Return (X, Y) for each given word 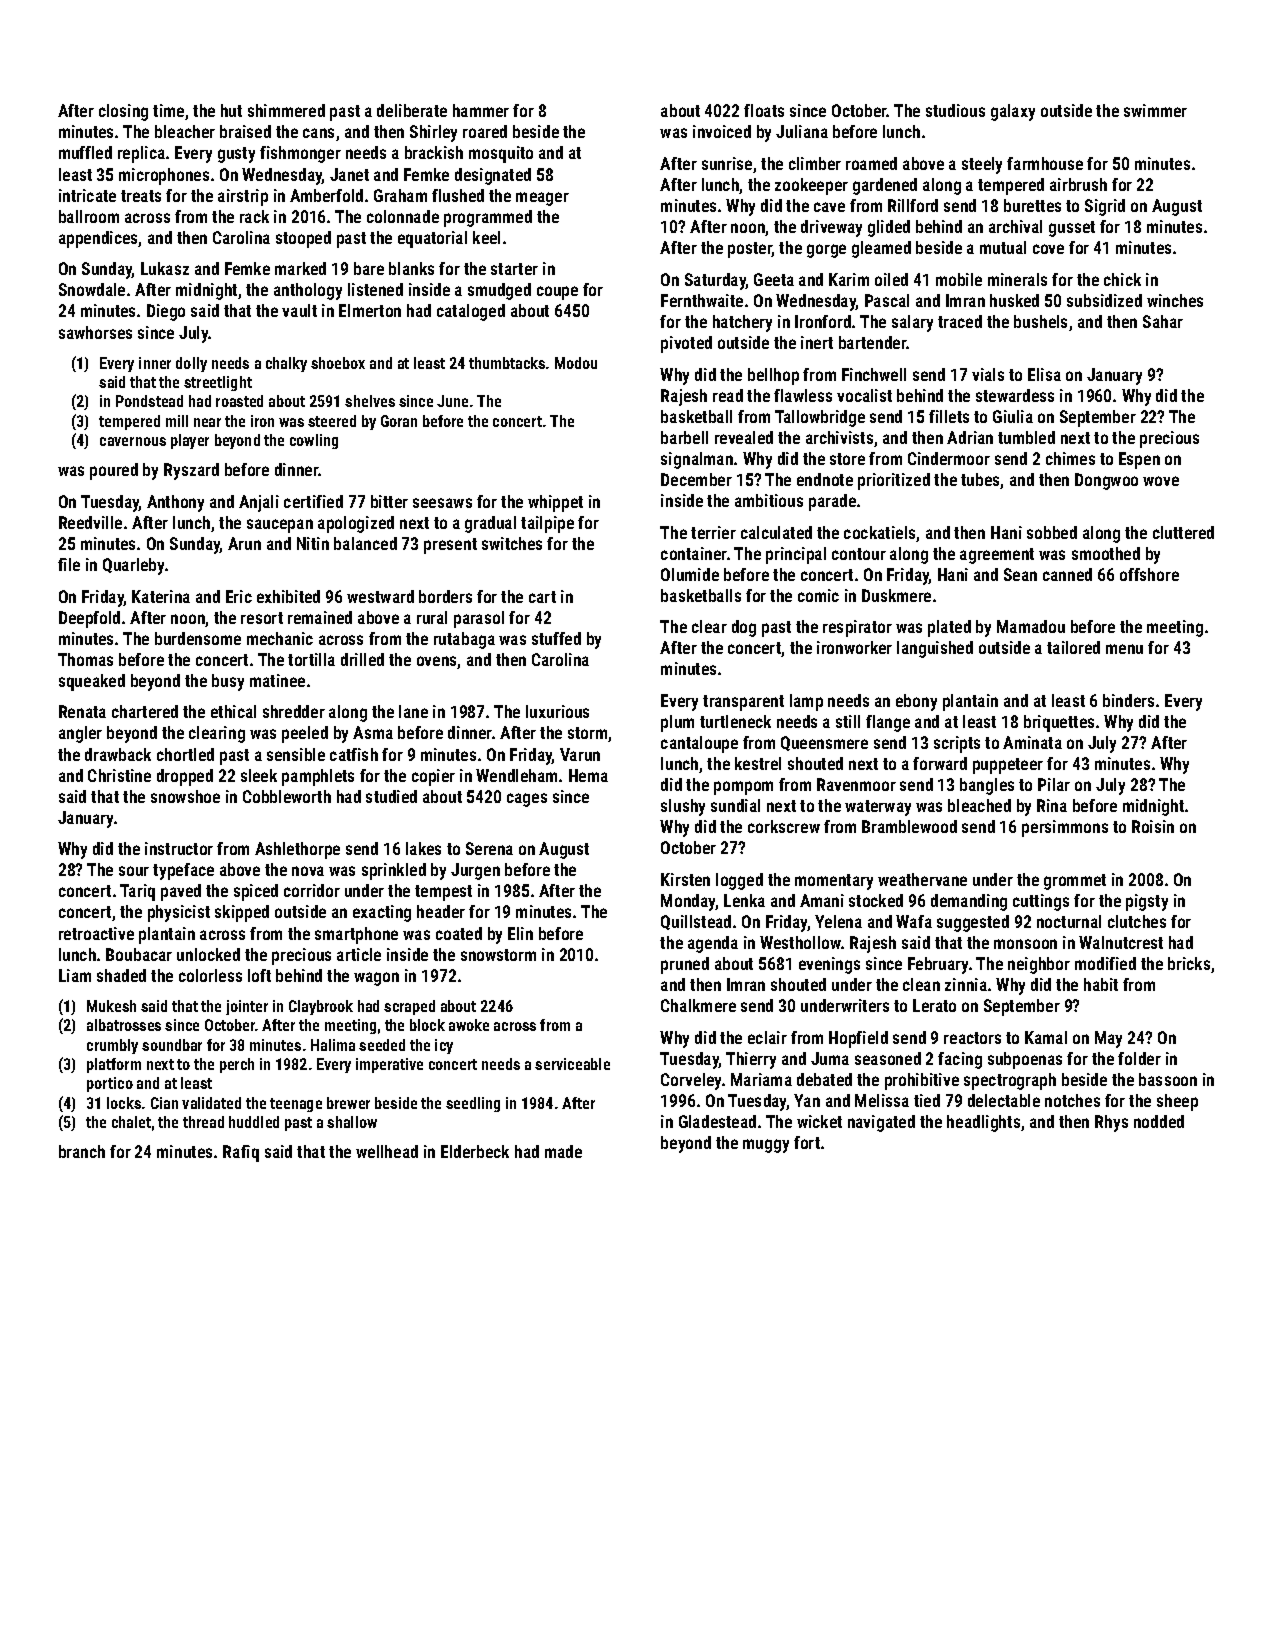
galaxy (1013, 112)
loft (259, 975)
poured (114, 471)
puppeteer (1008, 766)
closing (123, 112)
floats (764, 110)
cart (542, 597)
